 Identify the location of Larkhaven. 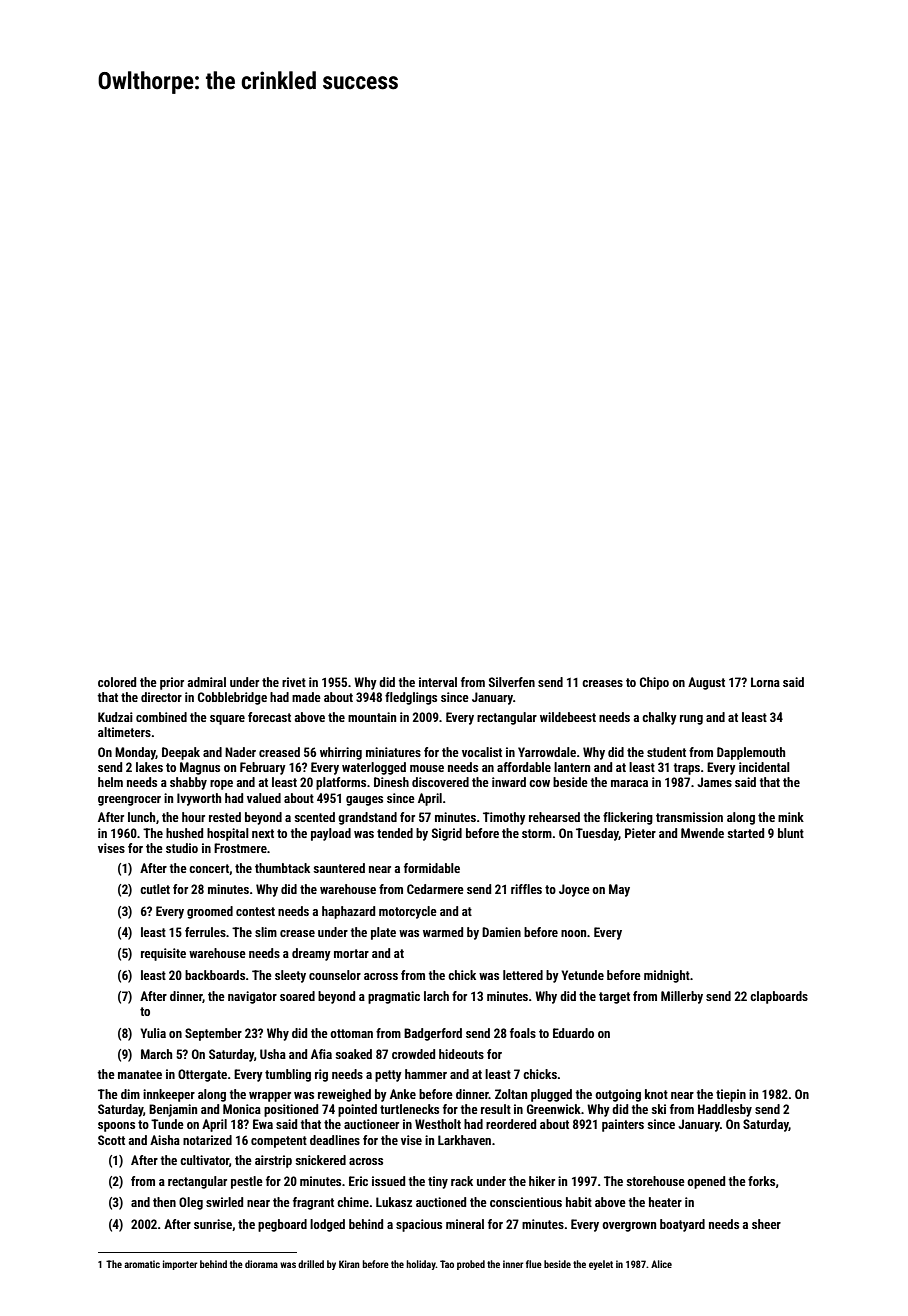
(464, 1140).
